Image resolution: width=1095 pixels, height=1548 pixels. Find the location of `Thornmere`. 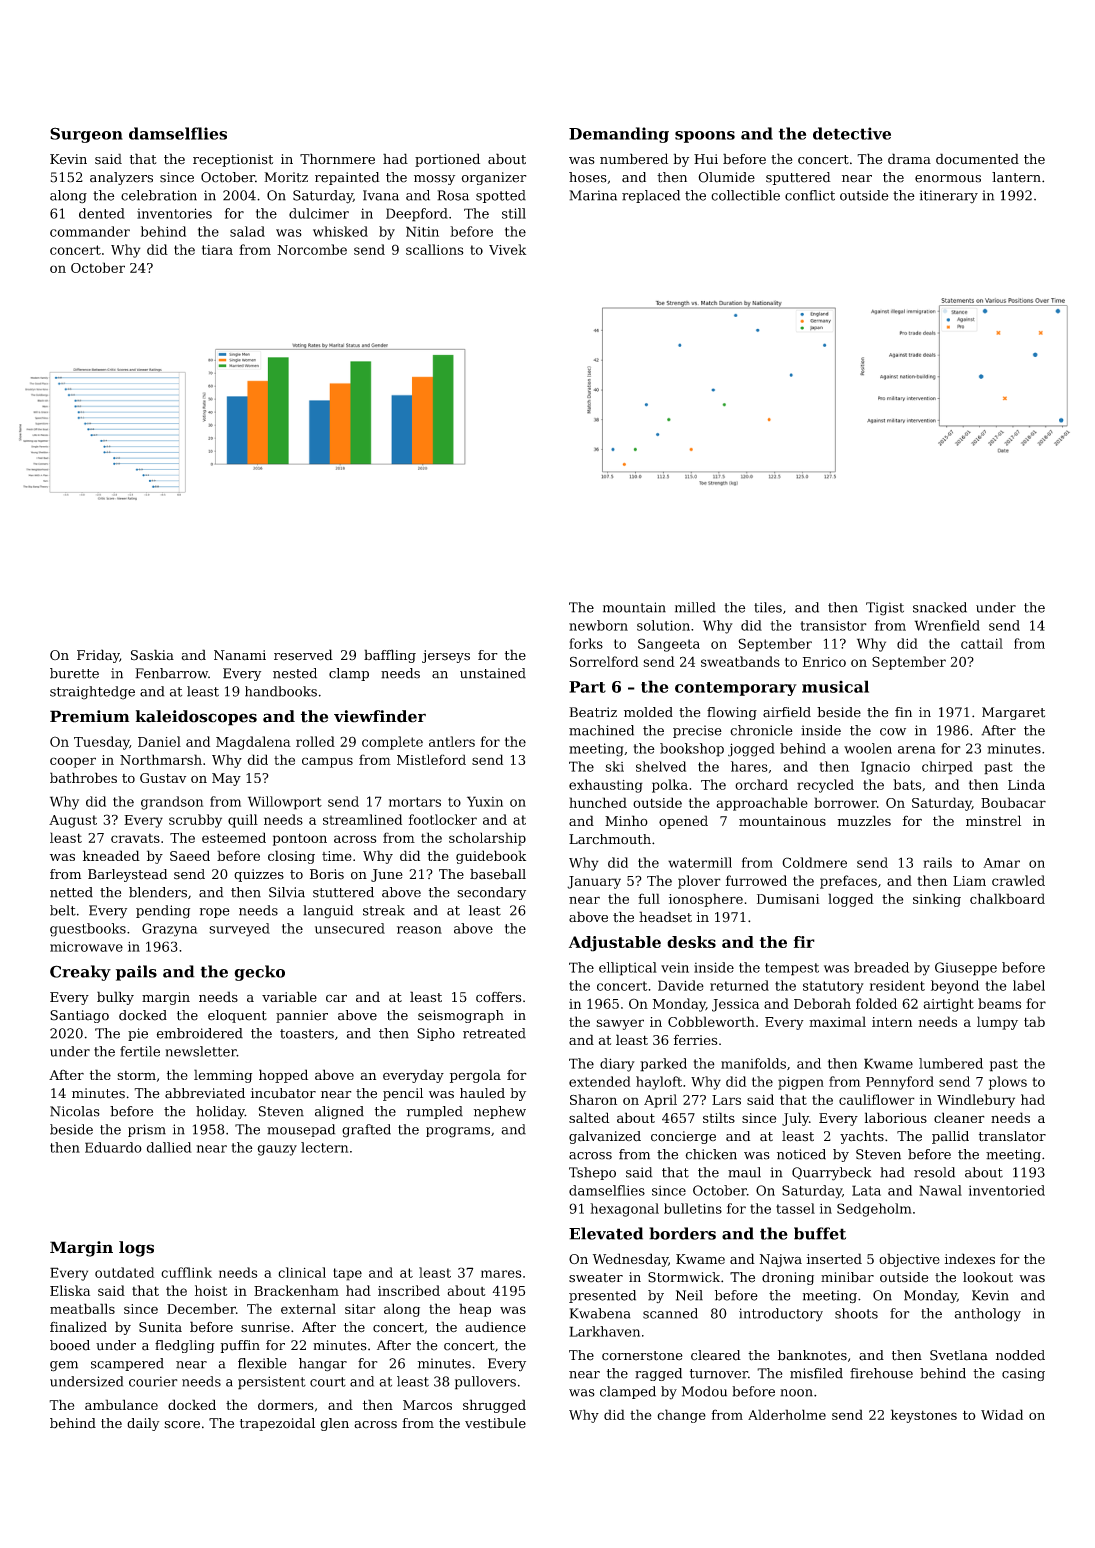

Thornmere is located at coordinates (337, 159).
